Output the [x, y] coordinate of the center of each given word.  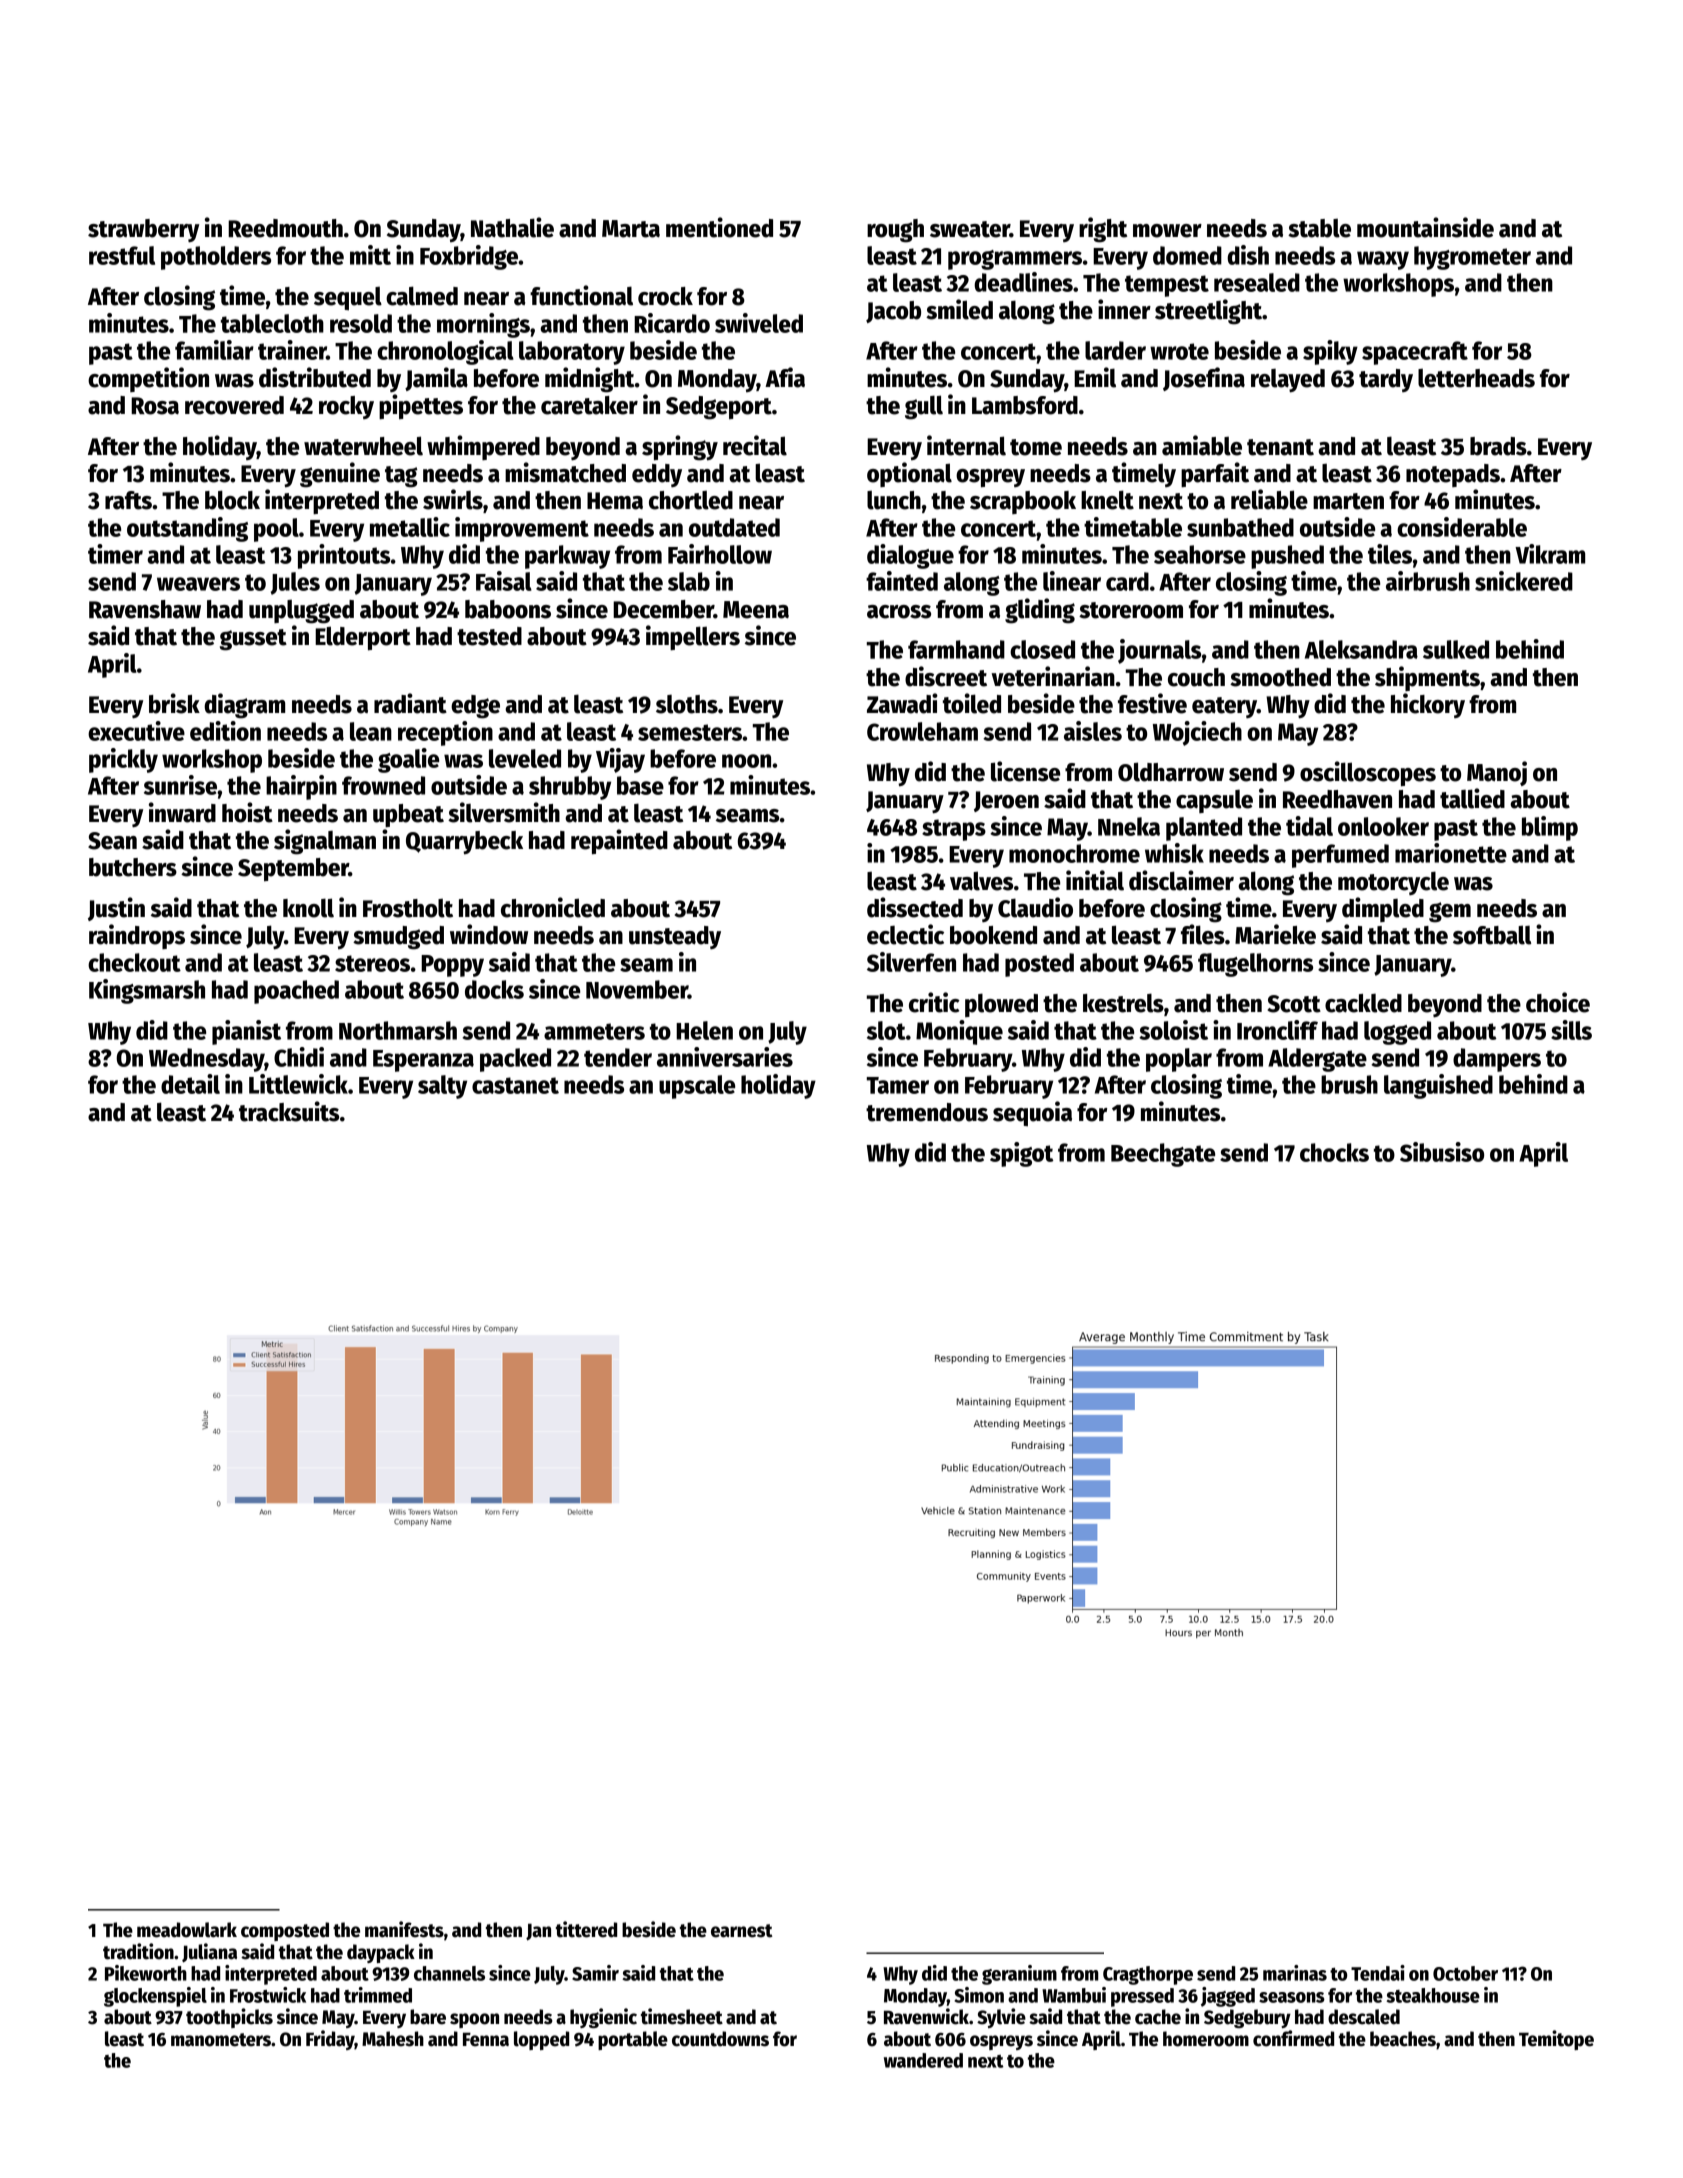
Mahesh [393, 2039]
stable [1319, 228]
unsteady [675, 937]
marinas [1295, 1973]
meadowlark [187, 1930]
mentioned [719, 227]
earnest [742, 1931]
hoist [247, 812]
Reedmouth [285, 228]
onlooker [1383, 826]
